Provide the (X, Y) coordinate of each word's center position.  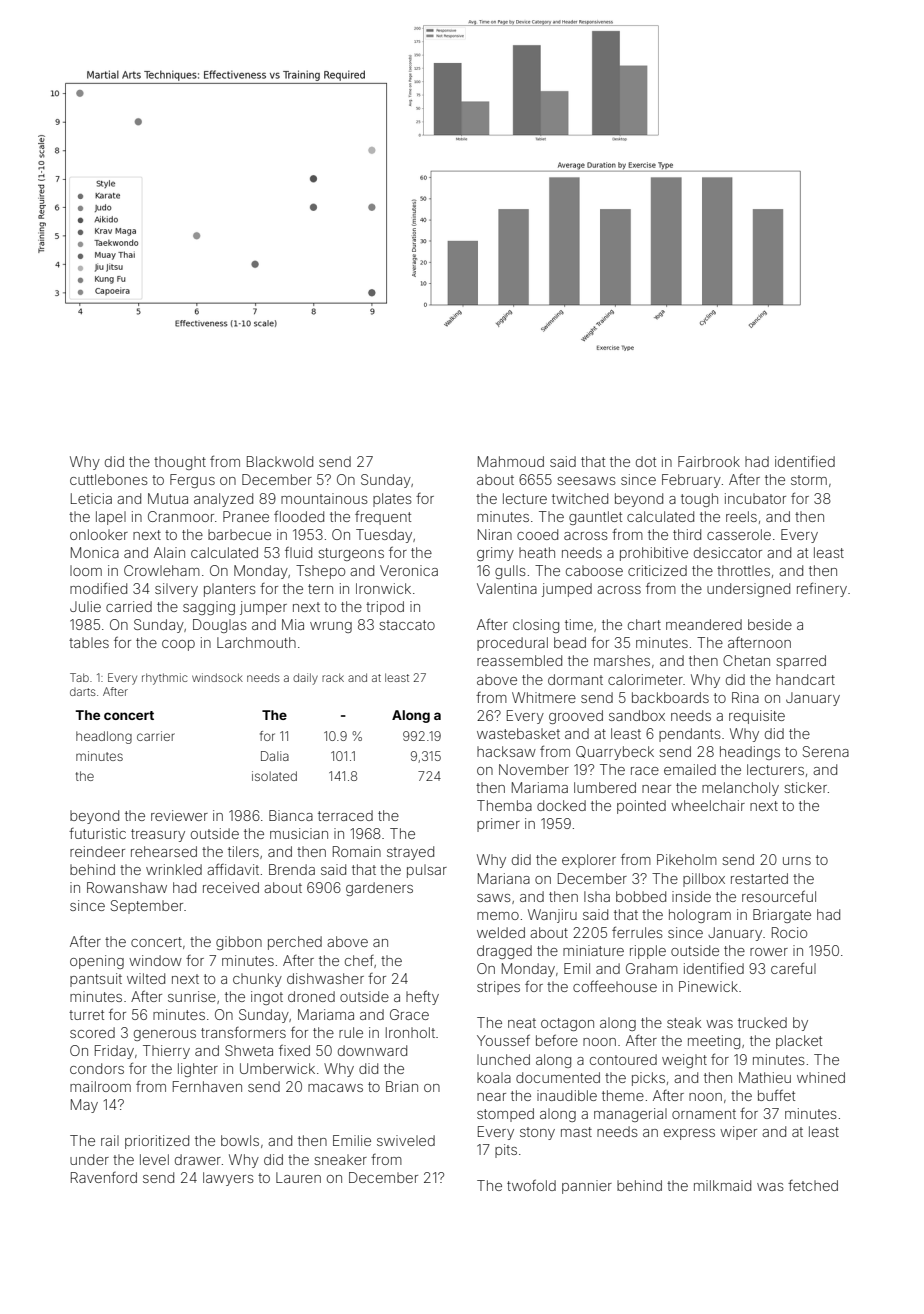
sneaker (340, 1159)
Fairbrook (709, 461)
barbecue (239, 534)
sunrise (192, 996)
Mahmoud (511, 461)
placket (799, 1042)
